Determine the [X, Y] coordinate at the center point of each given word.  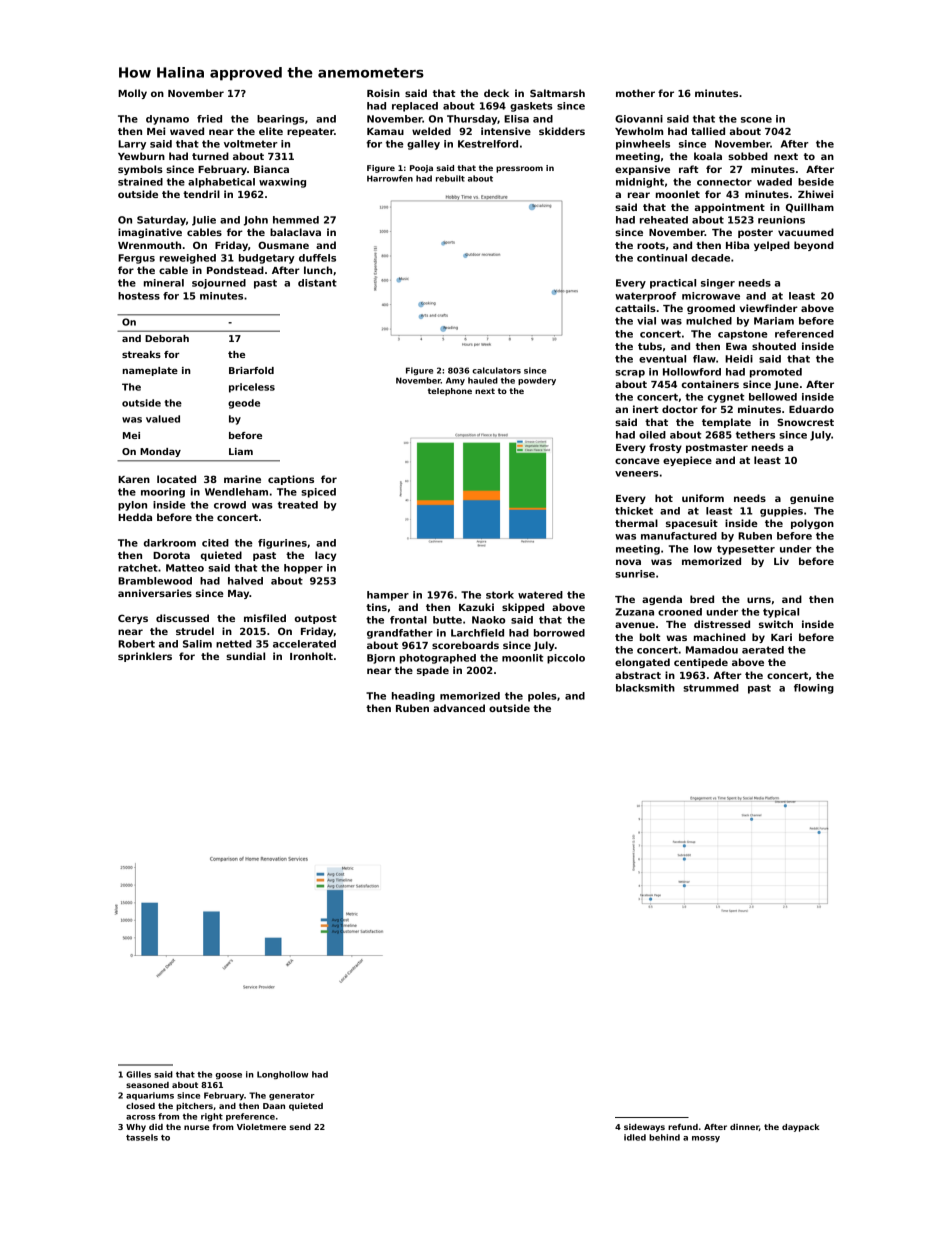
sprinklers [145, 657]
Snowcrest [805, 422]
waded [774, 182]
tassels [142, 1137]
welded [431, 131]
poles [542, 697]
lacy [325, 556]
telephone [450, 392]
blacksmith [645, 688]
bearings [280, 120]
